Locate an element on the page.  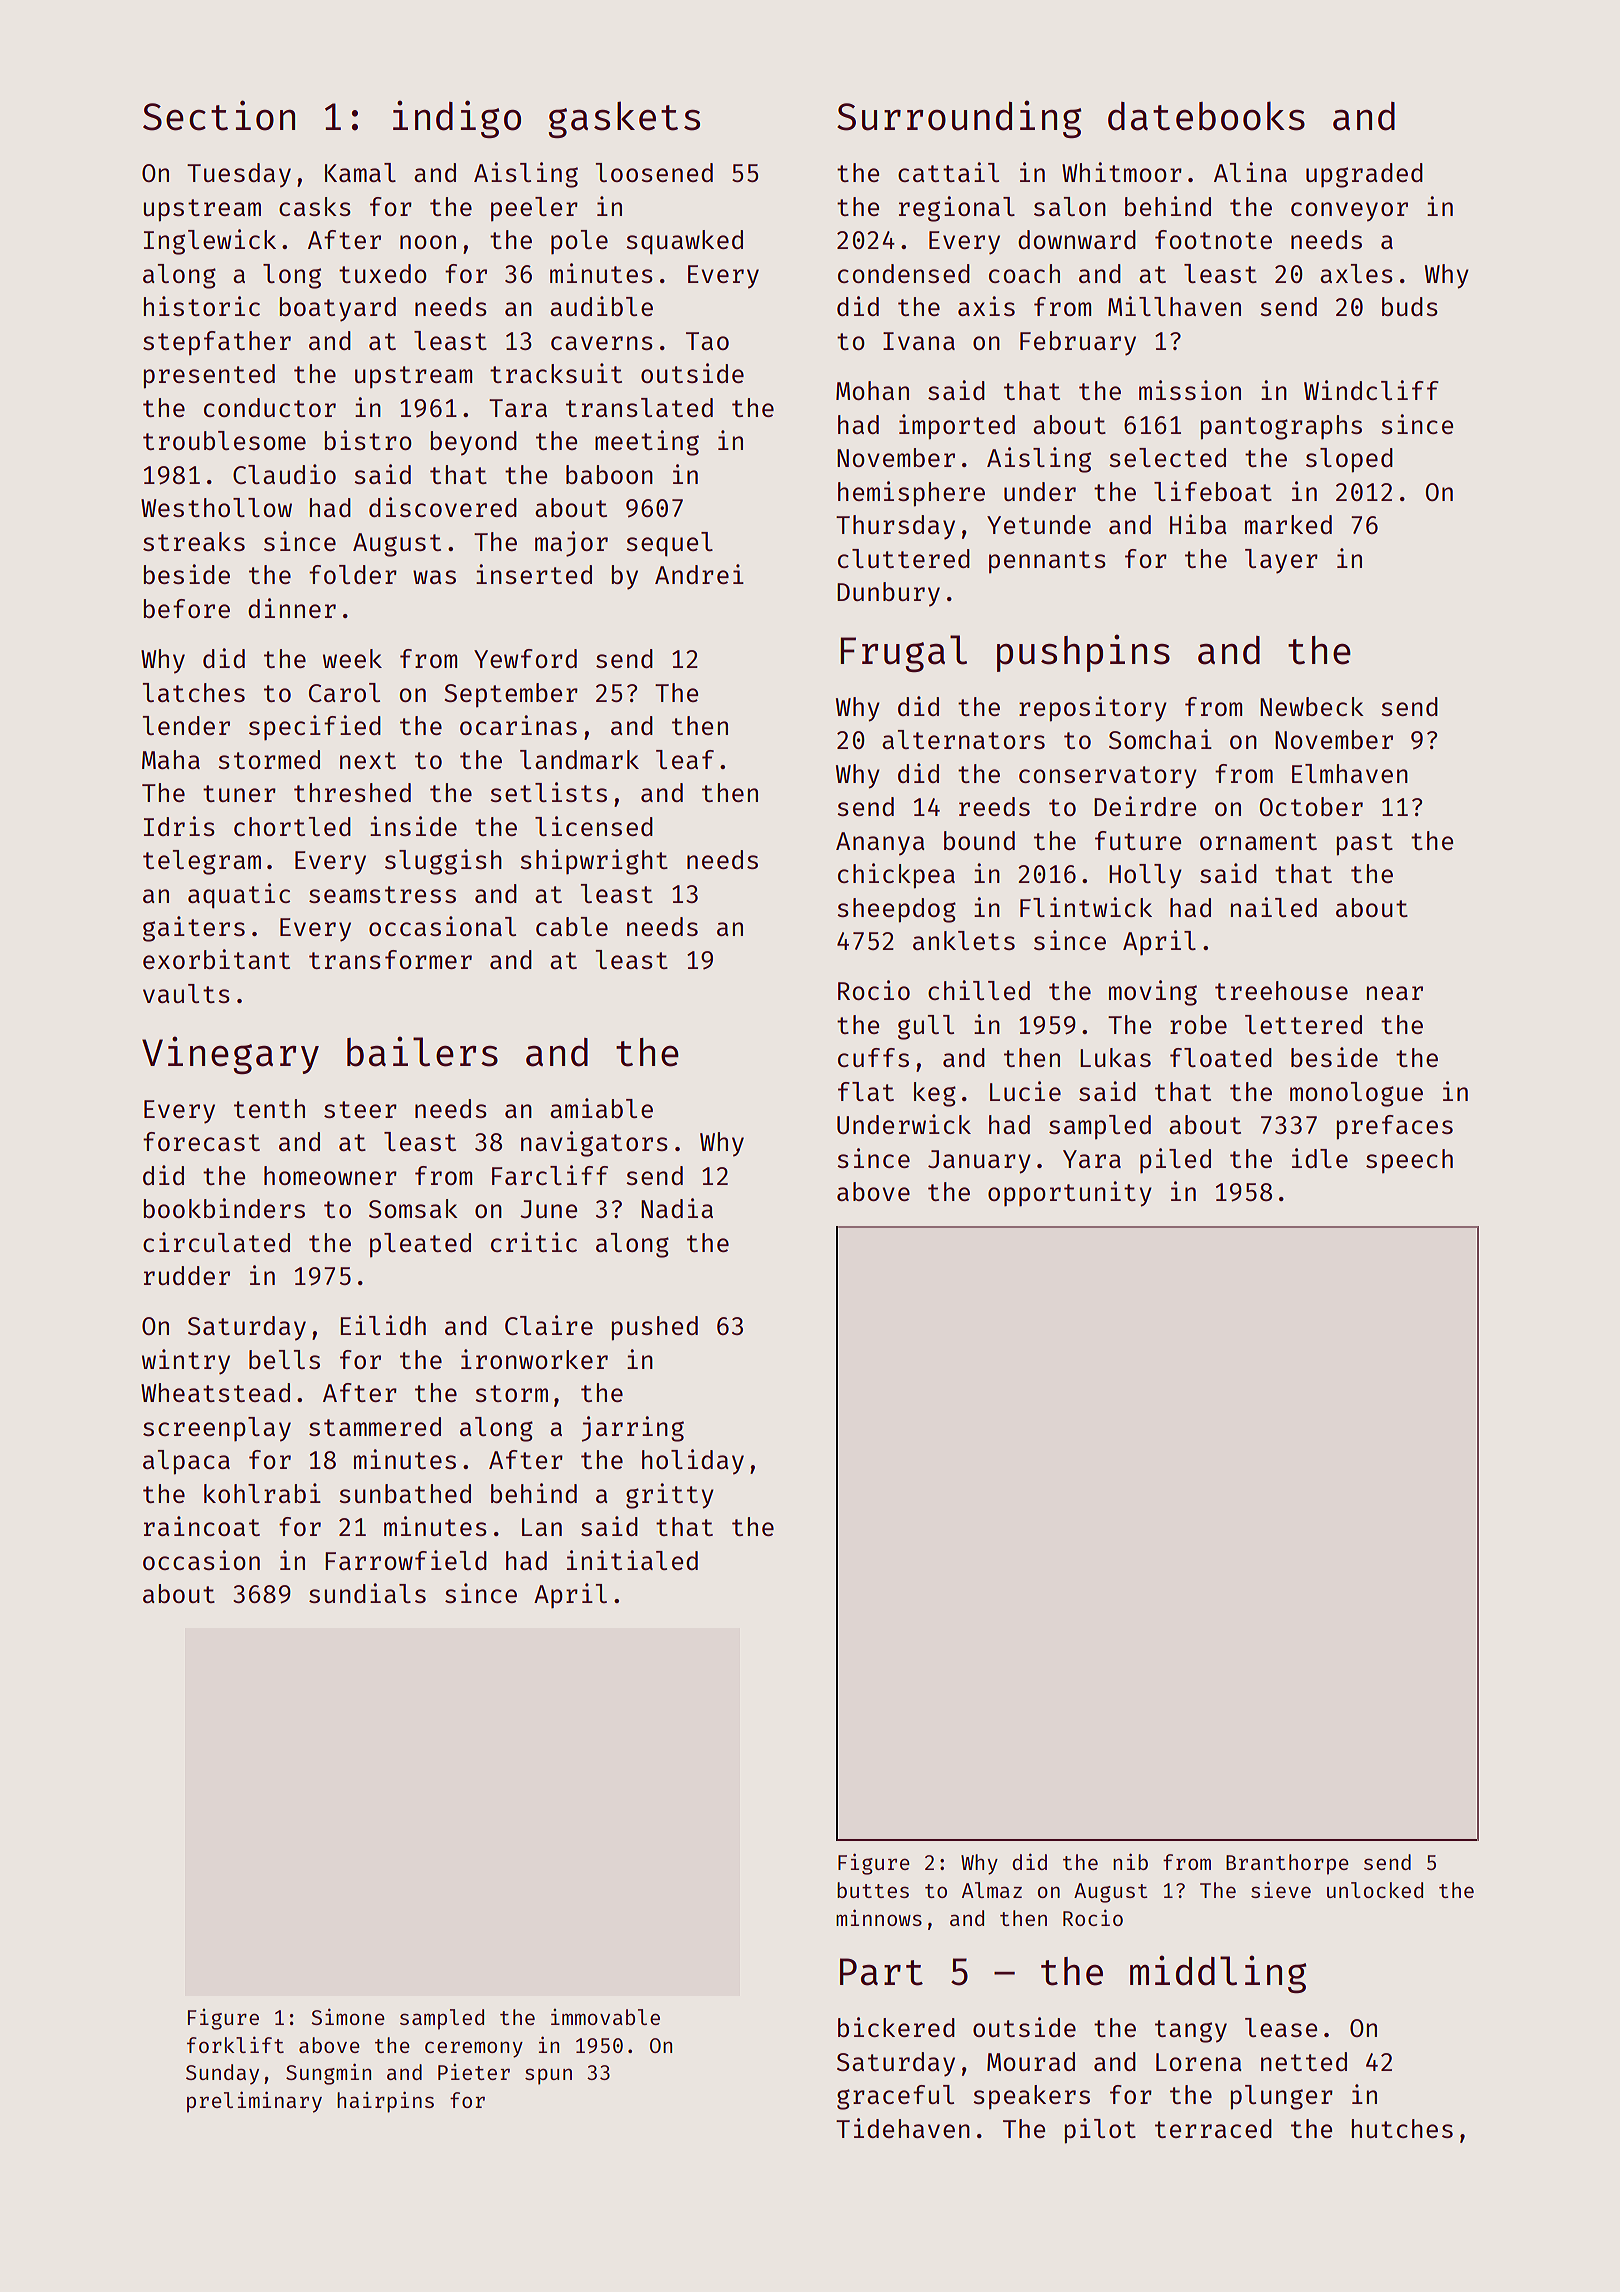
sundials is located at coordinates (367, 1593).
